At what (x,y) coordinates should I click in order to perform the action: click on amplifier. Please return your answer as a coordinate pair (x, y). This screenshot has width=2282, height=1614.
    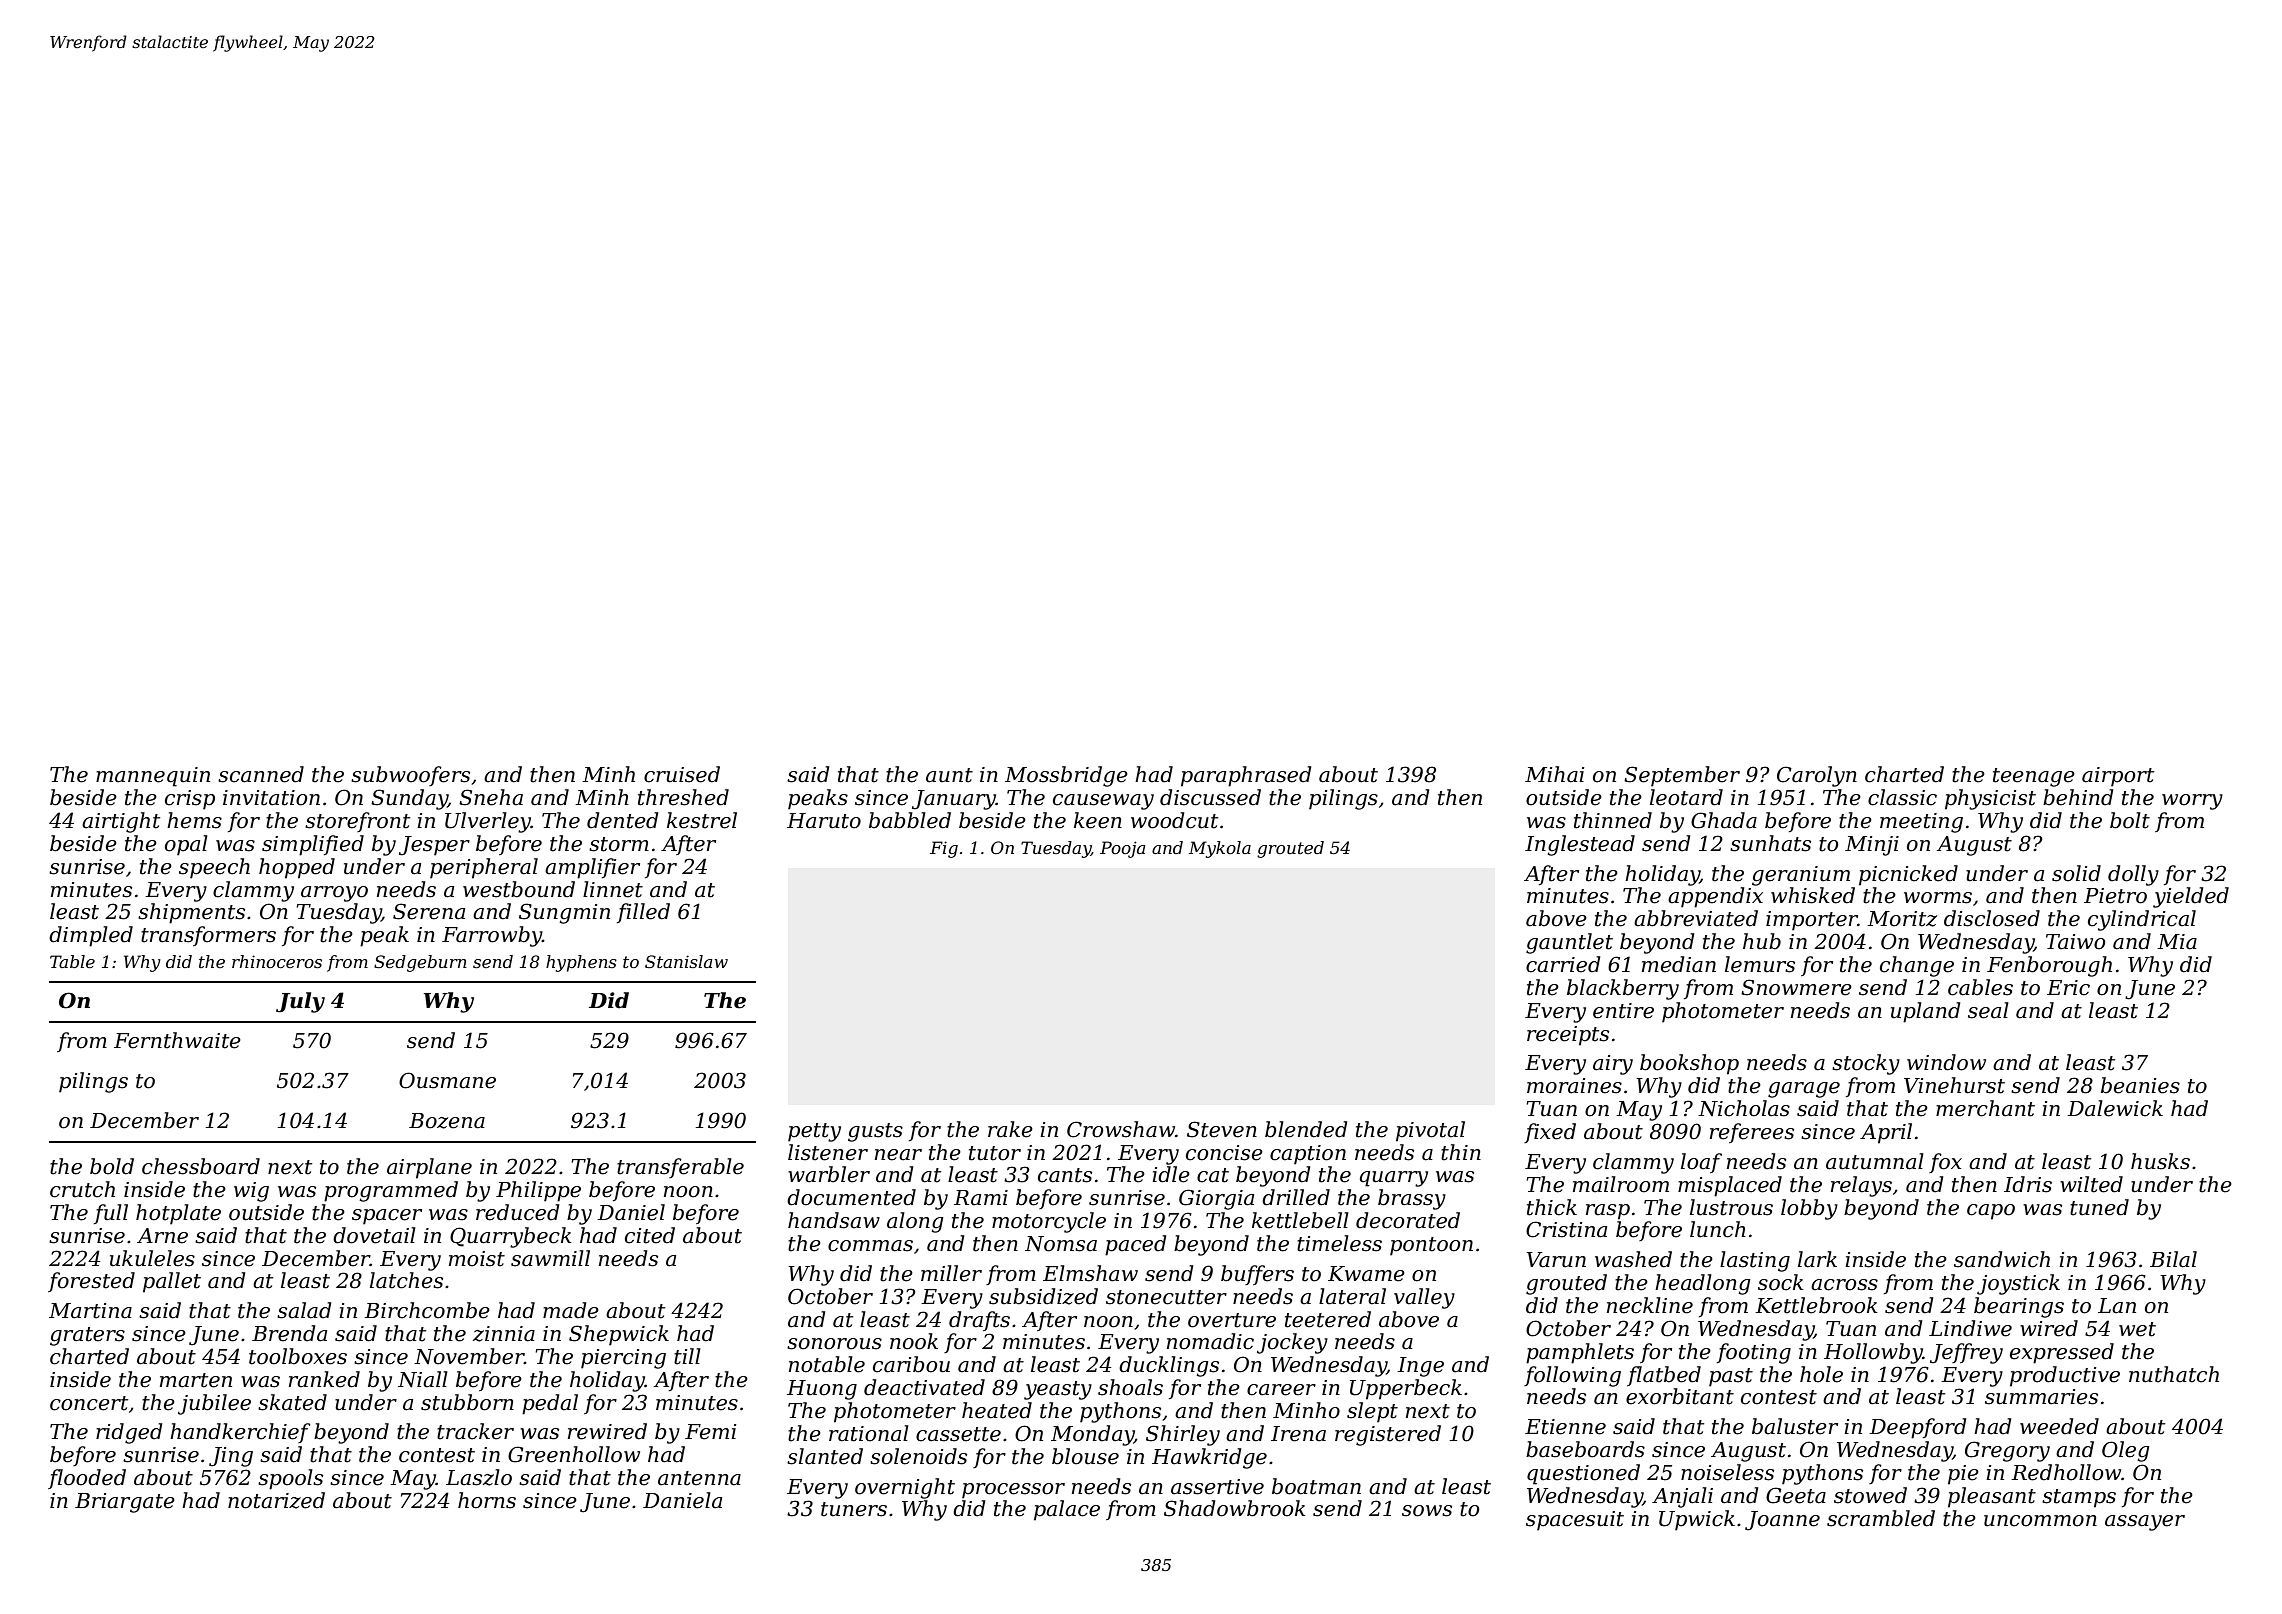
    Looking at the image, I should click on (592, 868).
